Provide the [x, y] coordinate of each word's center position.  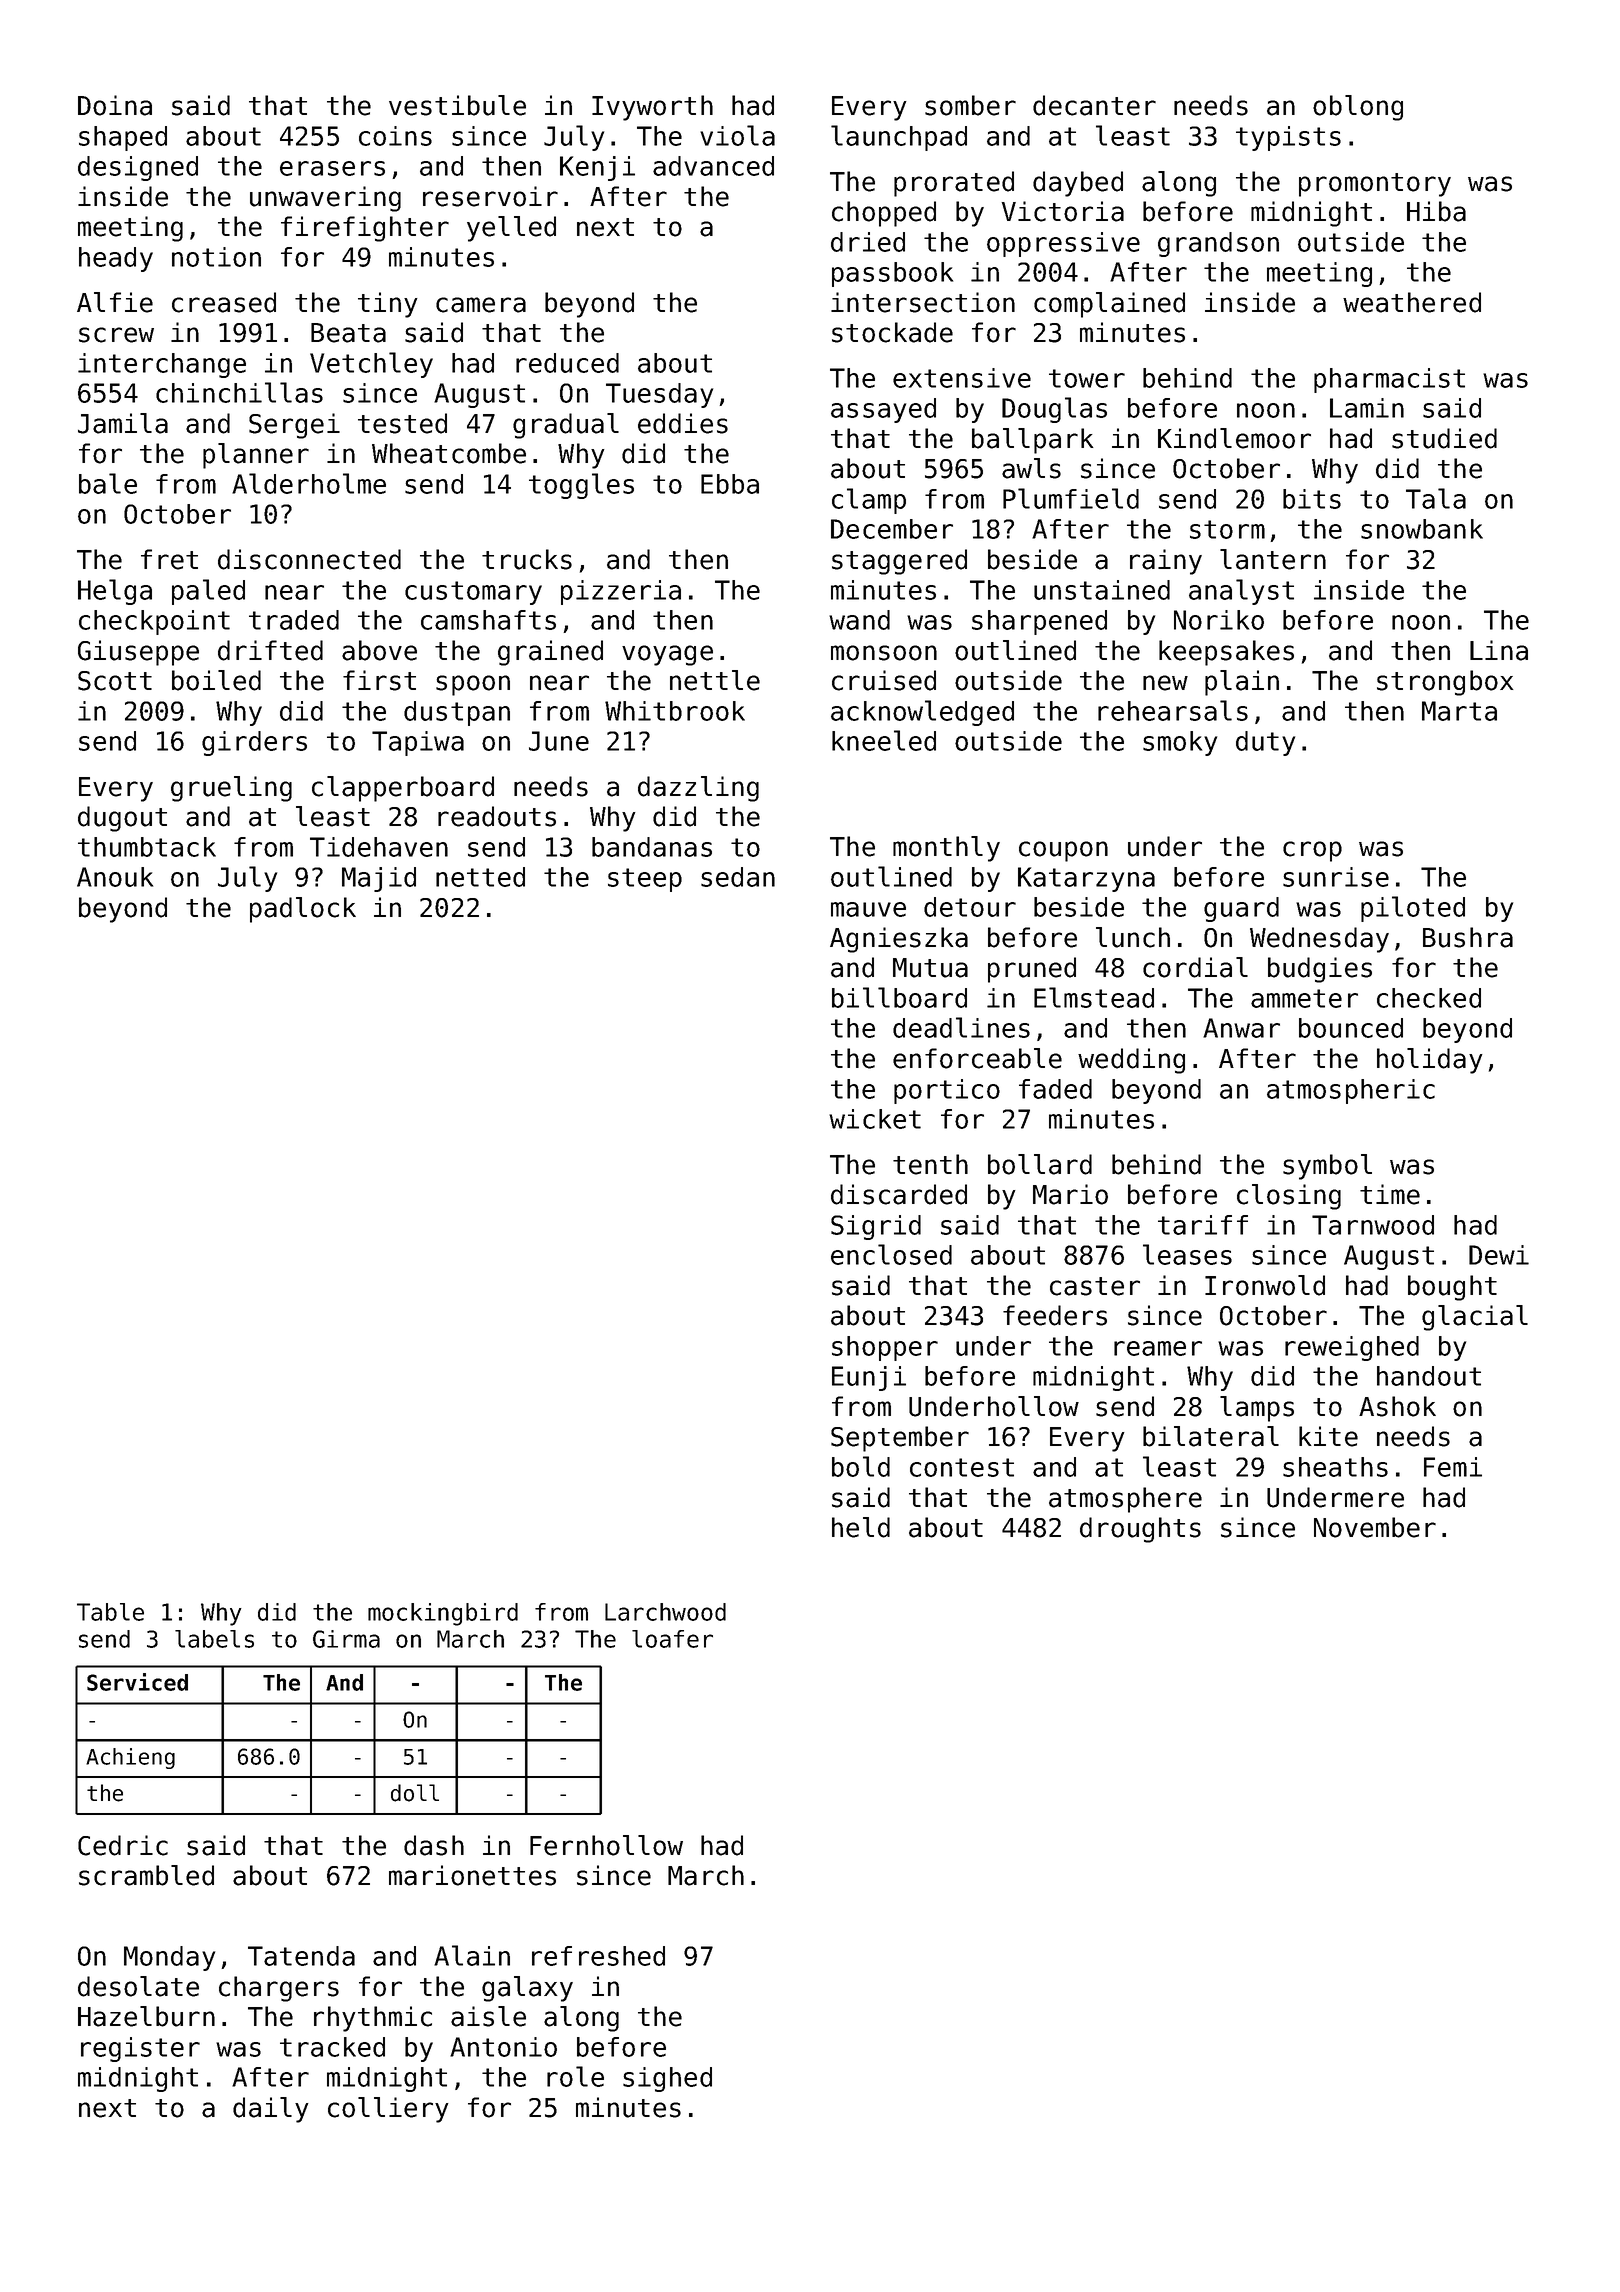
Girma [346, 1639]
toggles [581, 486]
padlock [303, 910]
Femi [1453, 1467]
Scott [115, 681]
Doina [115, 105]
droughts [1140, 1530]
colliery [388, 2110]
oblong [1358, 108]
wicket [875, 1119]
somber [970, 105]
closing [1289, 1197]
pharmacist [1389, 380]
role [575, 2076]
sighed [667, 2079]
